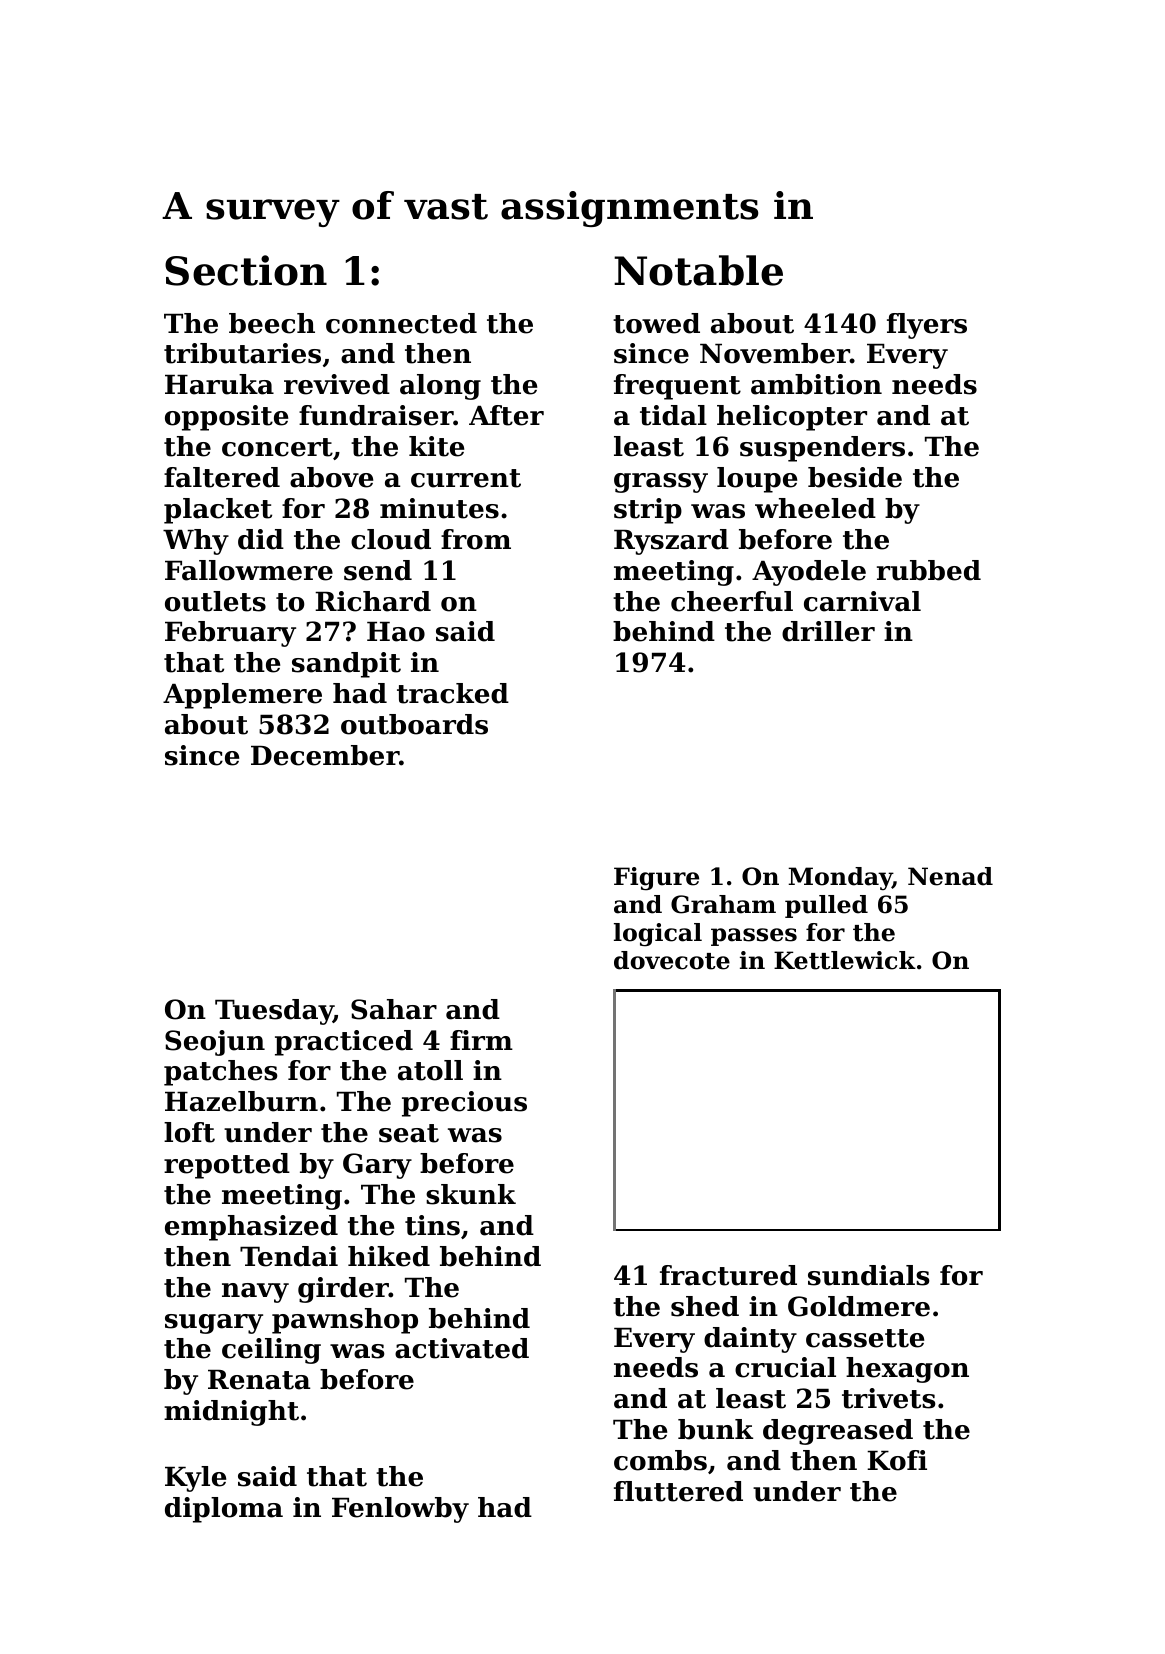 Image resolution: width=1165 pixels, height=1654 pixels. Describe the element at coordinates (859, 1306) in the image. I see `Goldmere` at that location.
